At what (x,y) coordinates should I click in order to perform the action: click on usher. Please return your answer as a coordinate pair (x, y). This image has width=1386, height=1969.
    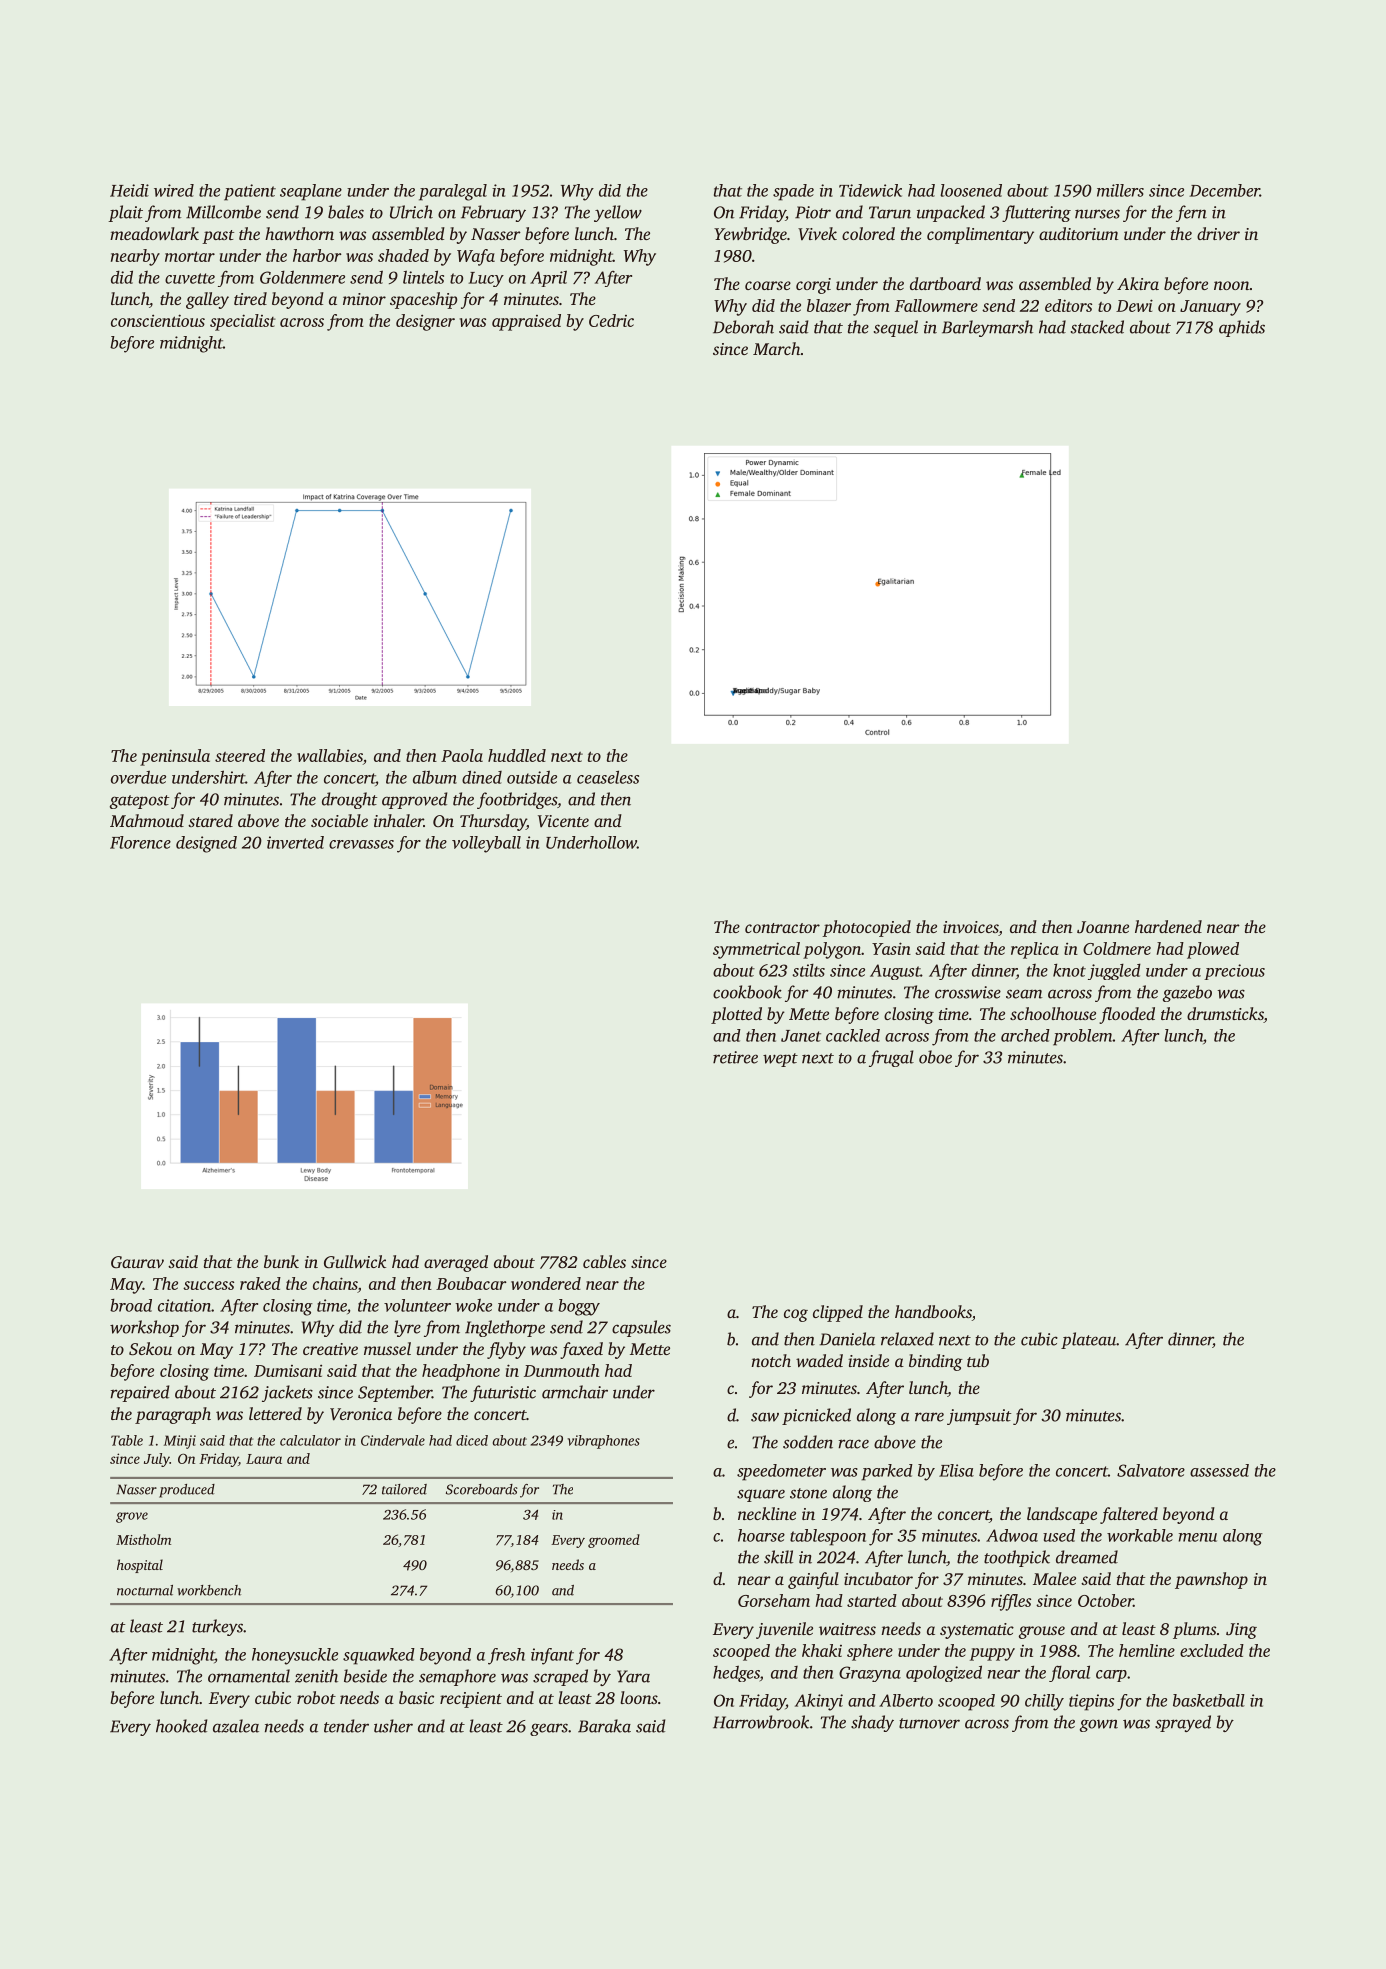
    Looking at the image, I should click on (393, 1726).
